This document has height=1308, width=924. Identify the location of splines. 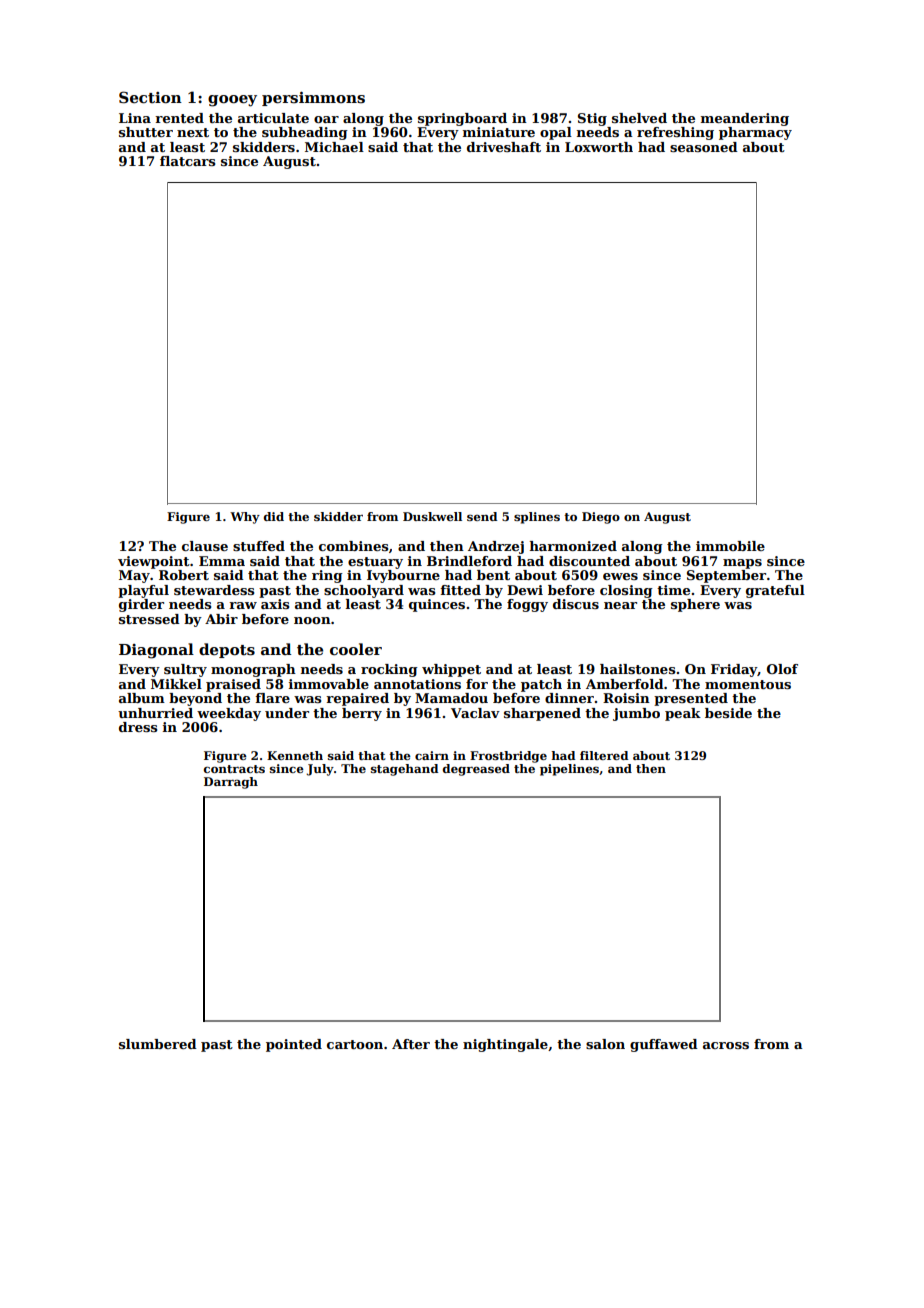
(537, 518).
